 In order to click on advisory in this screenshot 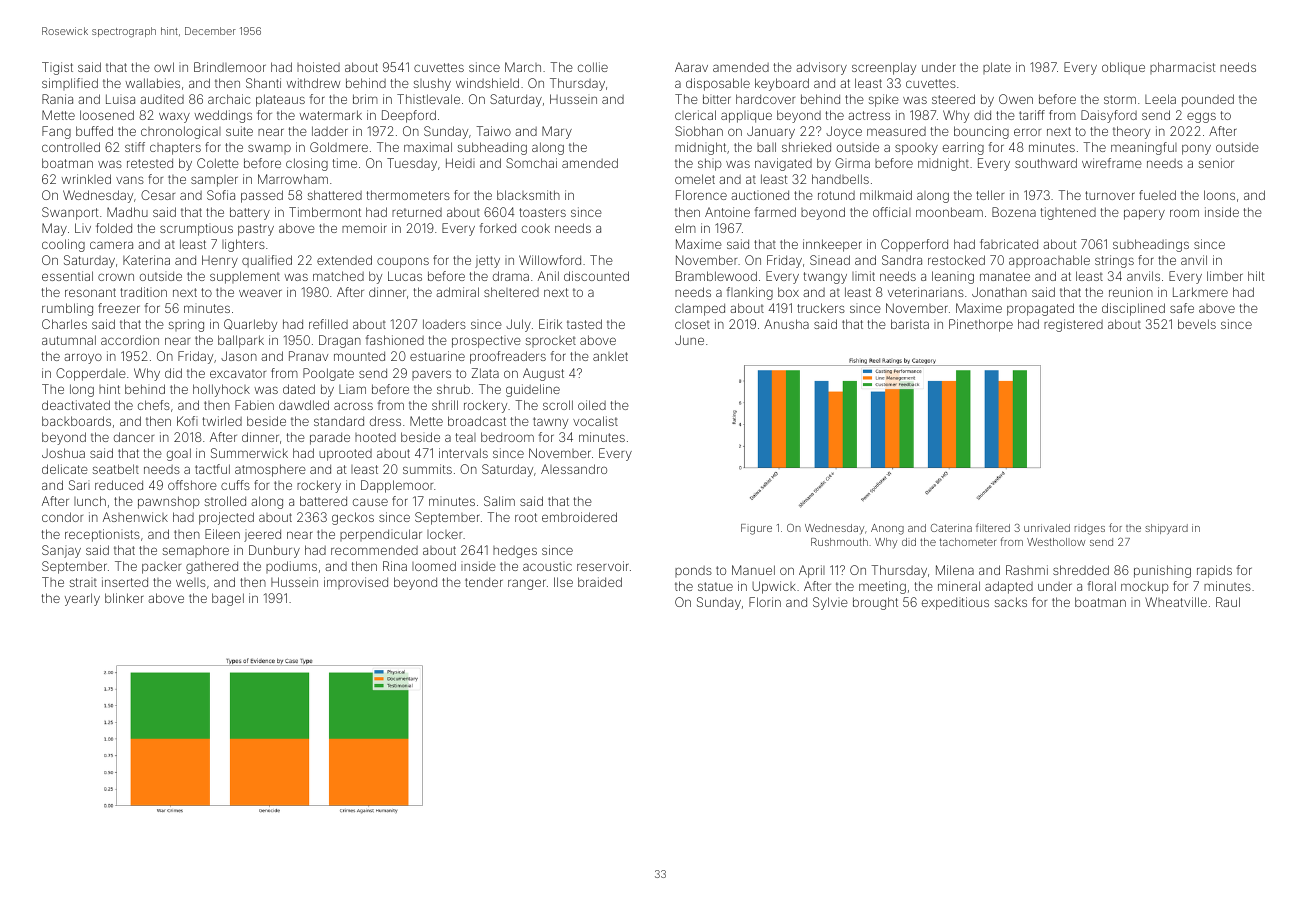, I will do `click(821, 68)`.
